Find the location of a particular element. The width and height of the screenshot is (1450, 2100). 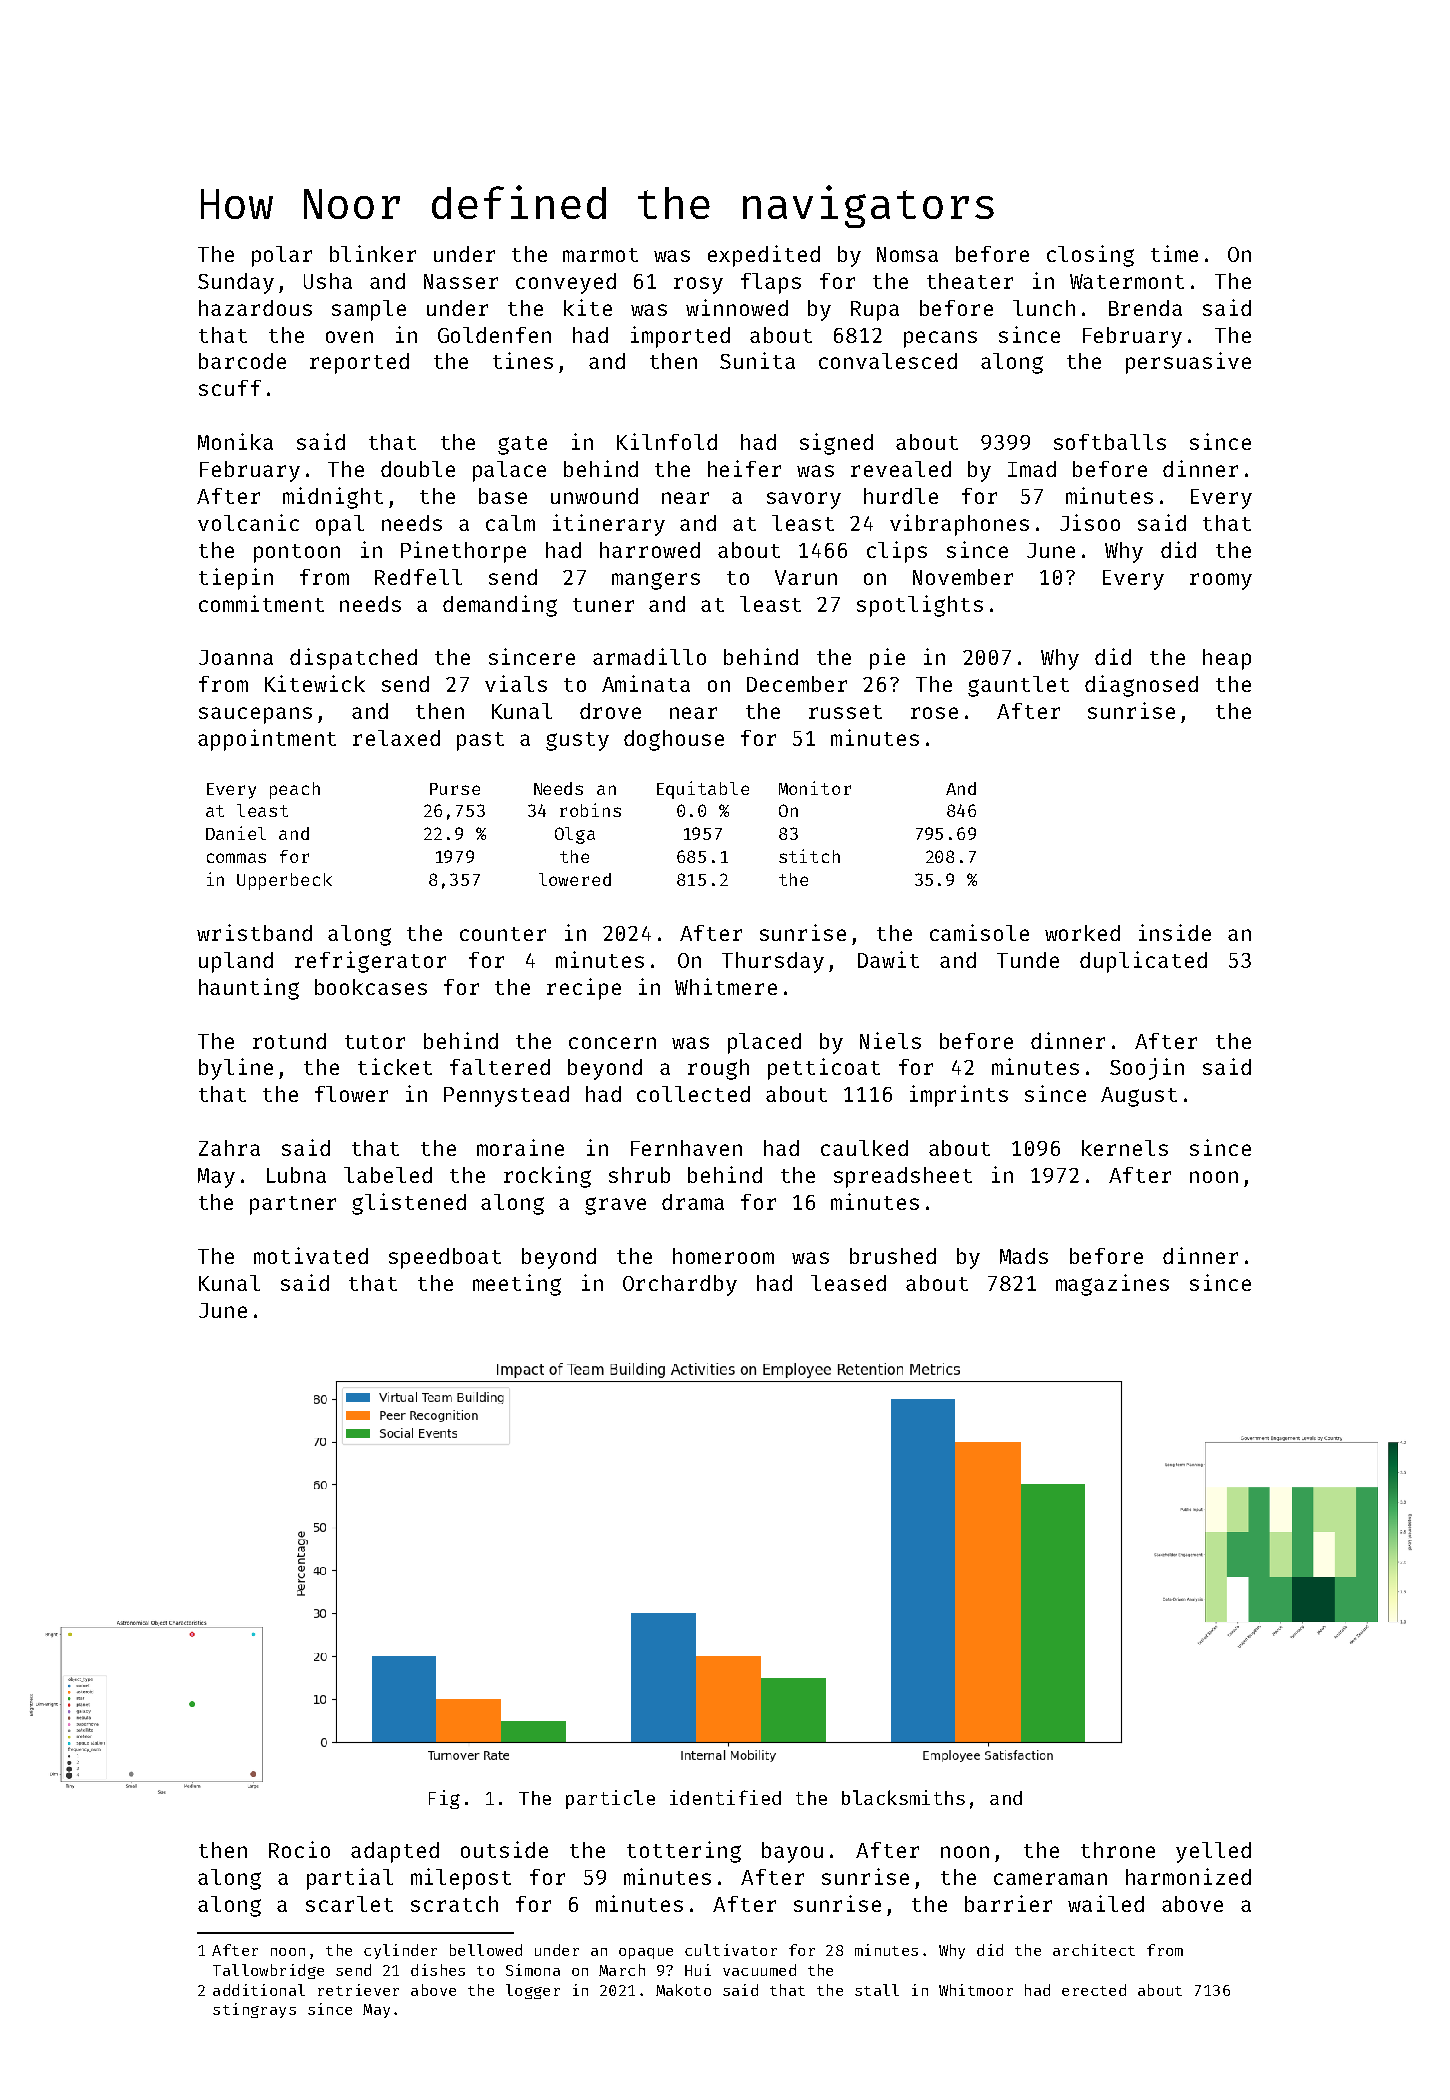

closing is located at coordinates (1090, 256).
